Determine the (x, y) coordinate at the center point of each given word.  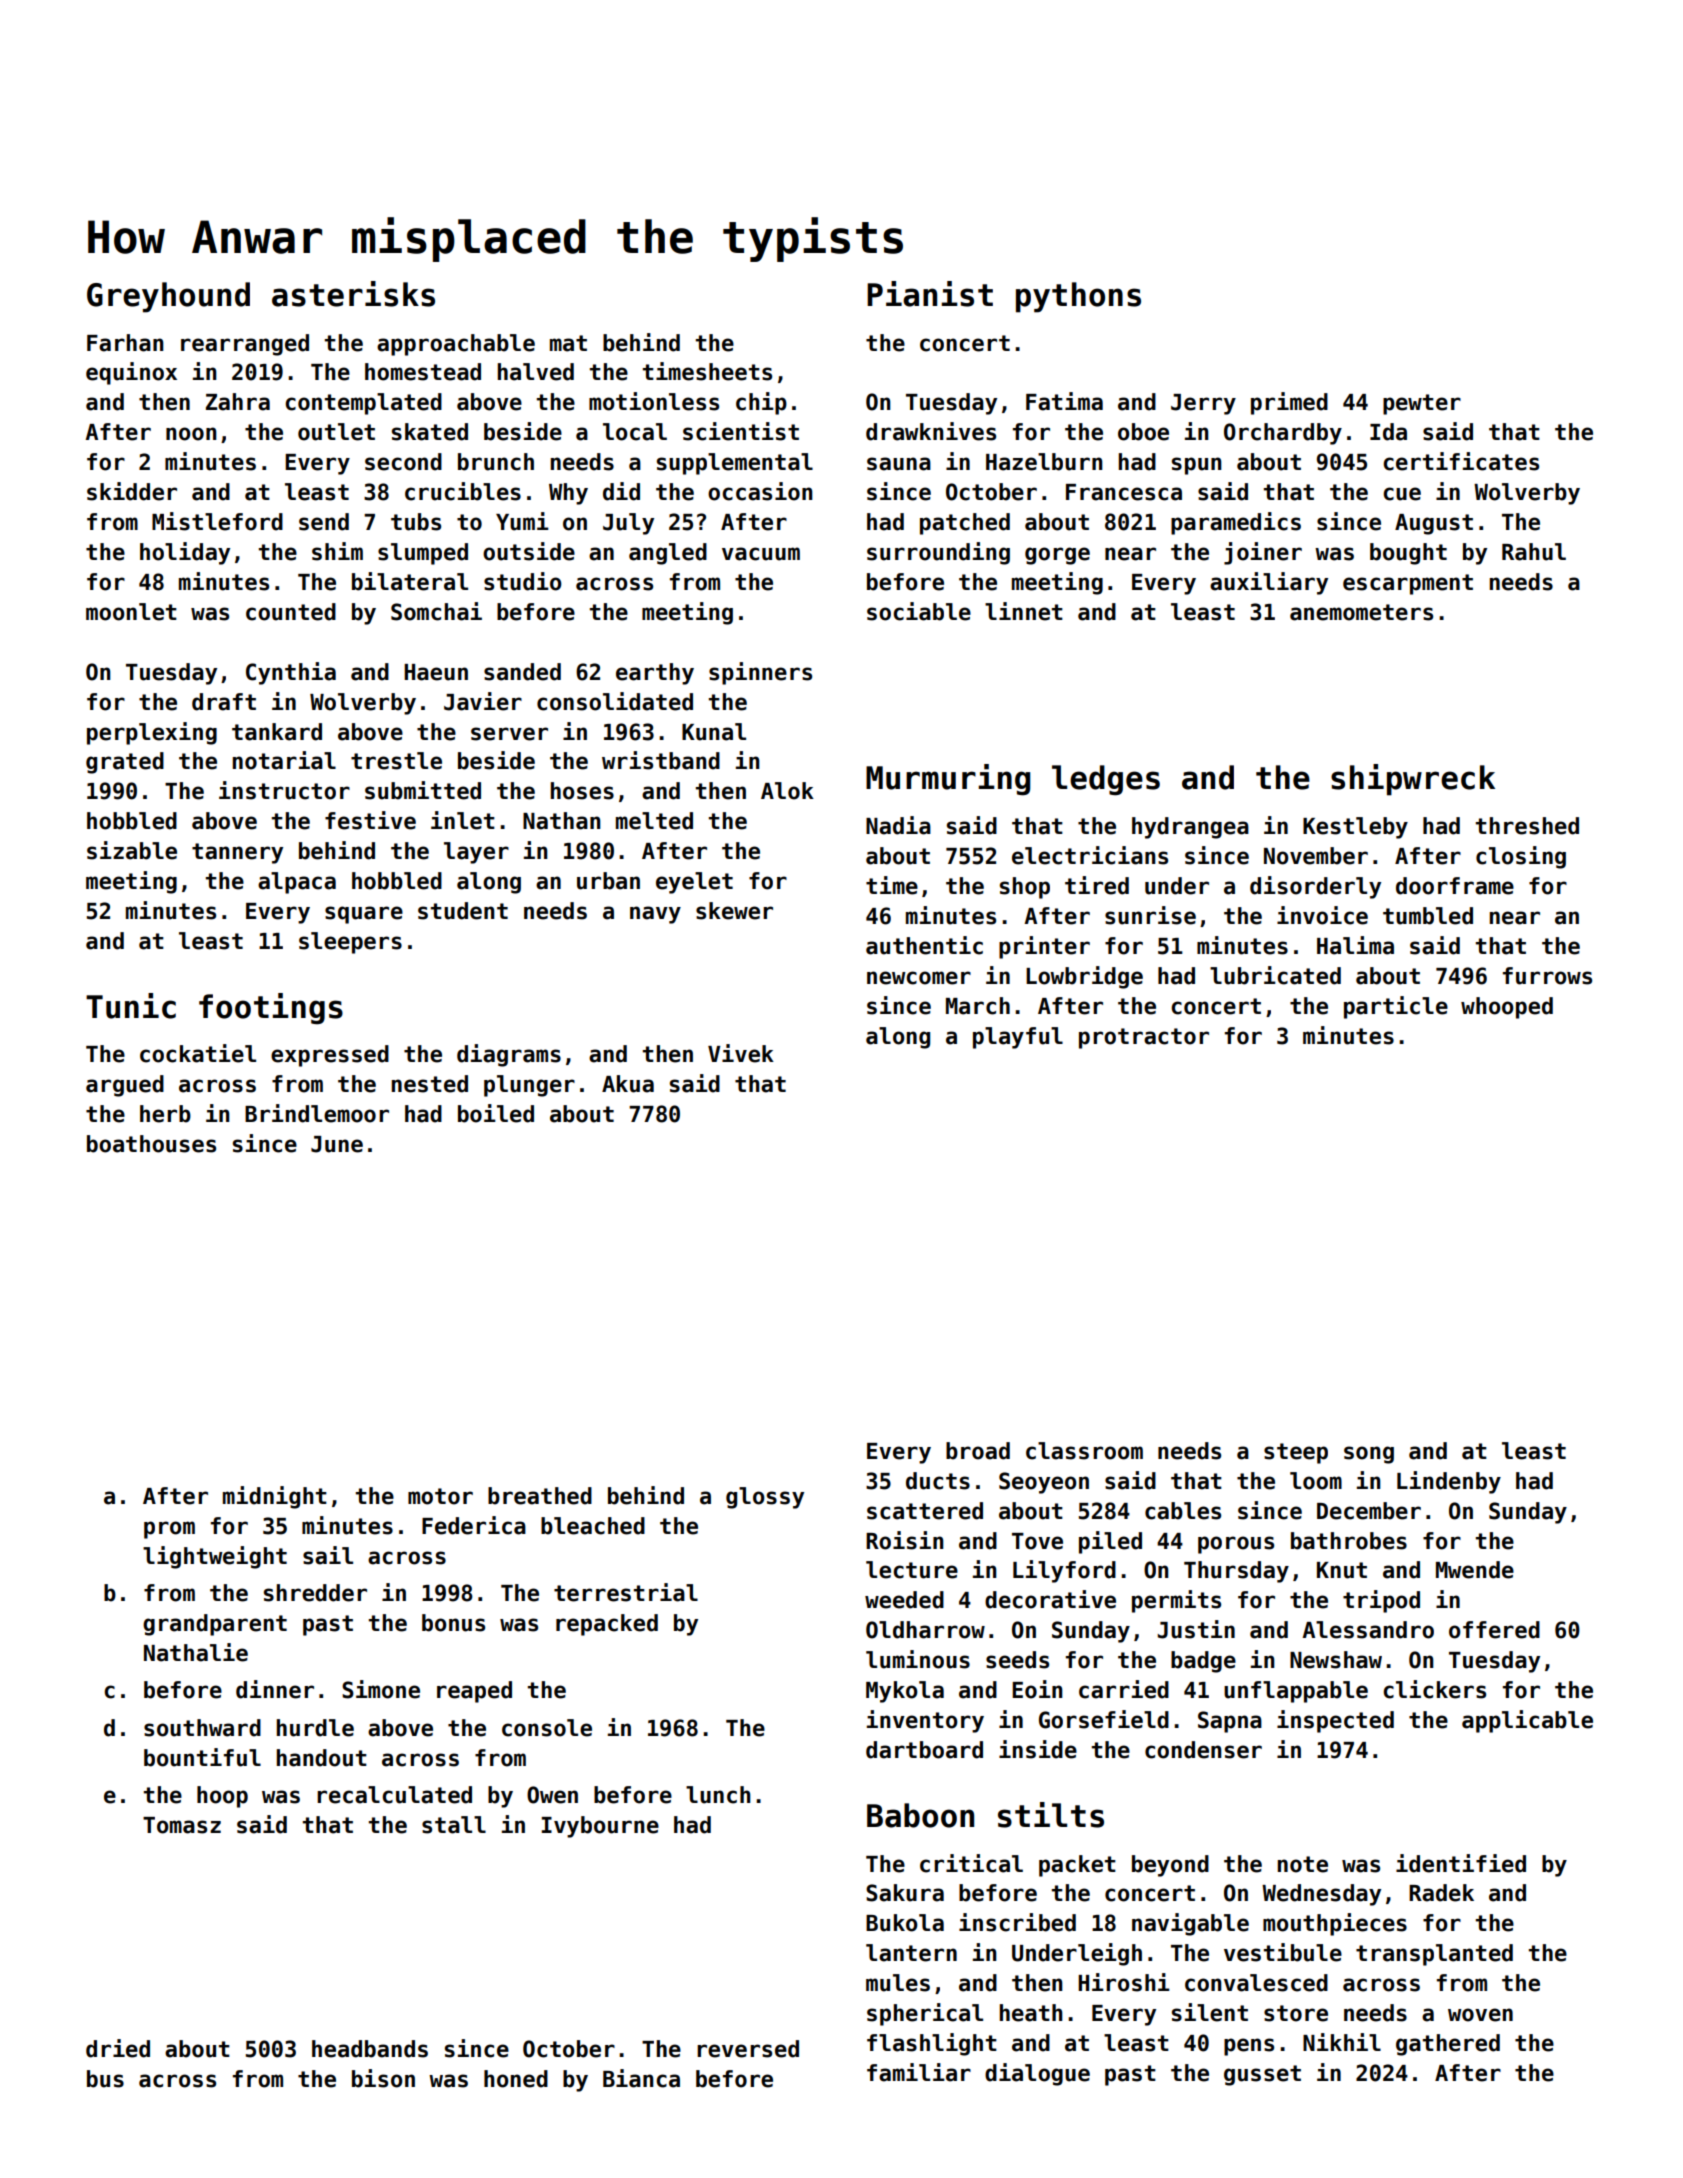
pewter (1422, 404)
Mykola (905, 1692)
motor (440, 1496)
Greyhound (168, 297)
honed (516, 2079)
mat (568, 343)
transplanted (1434, 1955)
